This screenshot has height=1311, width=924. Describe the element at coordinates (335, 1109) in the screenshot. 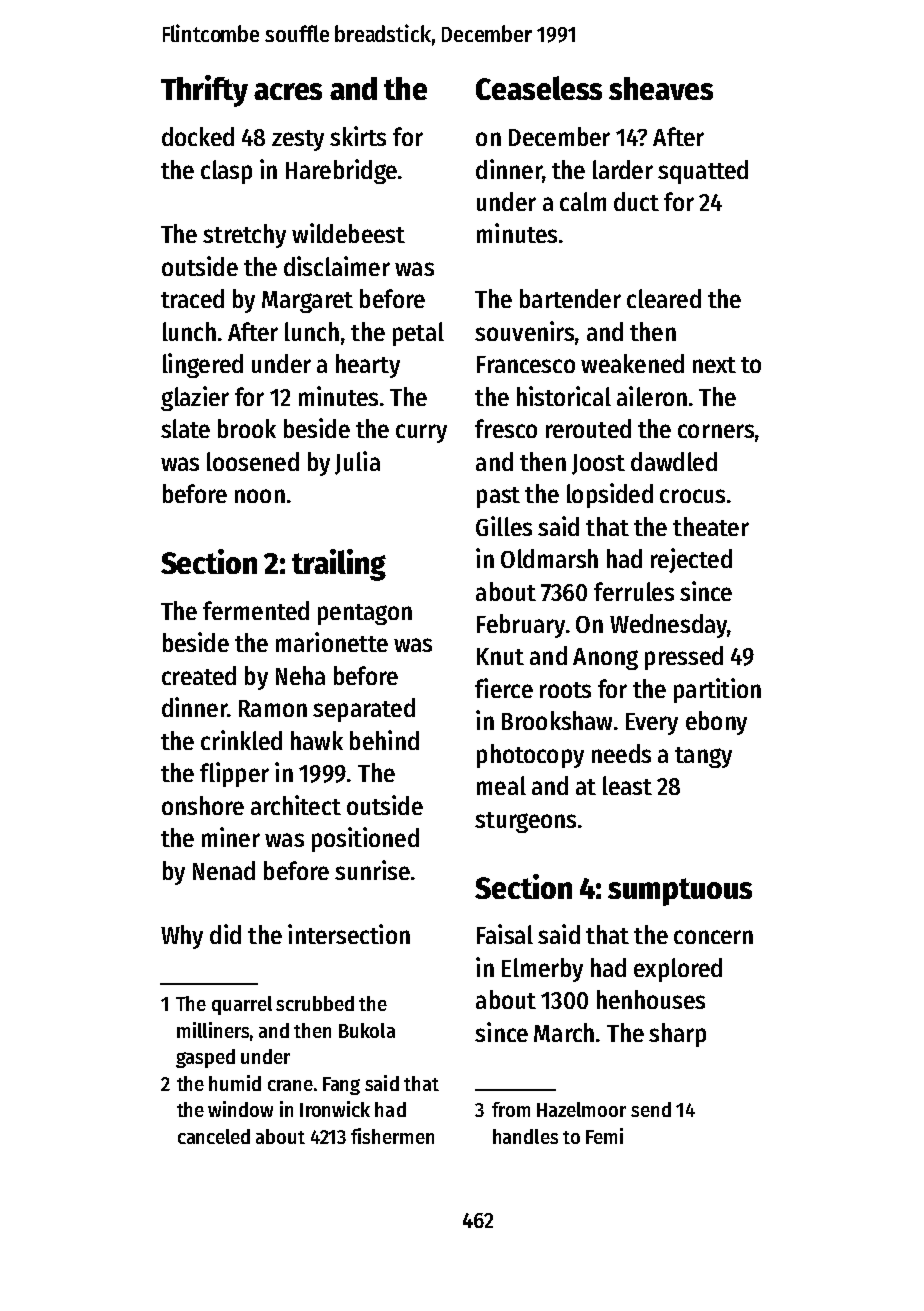

I see `Ironwick` at that location.
